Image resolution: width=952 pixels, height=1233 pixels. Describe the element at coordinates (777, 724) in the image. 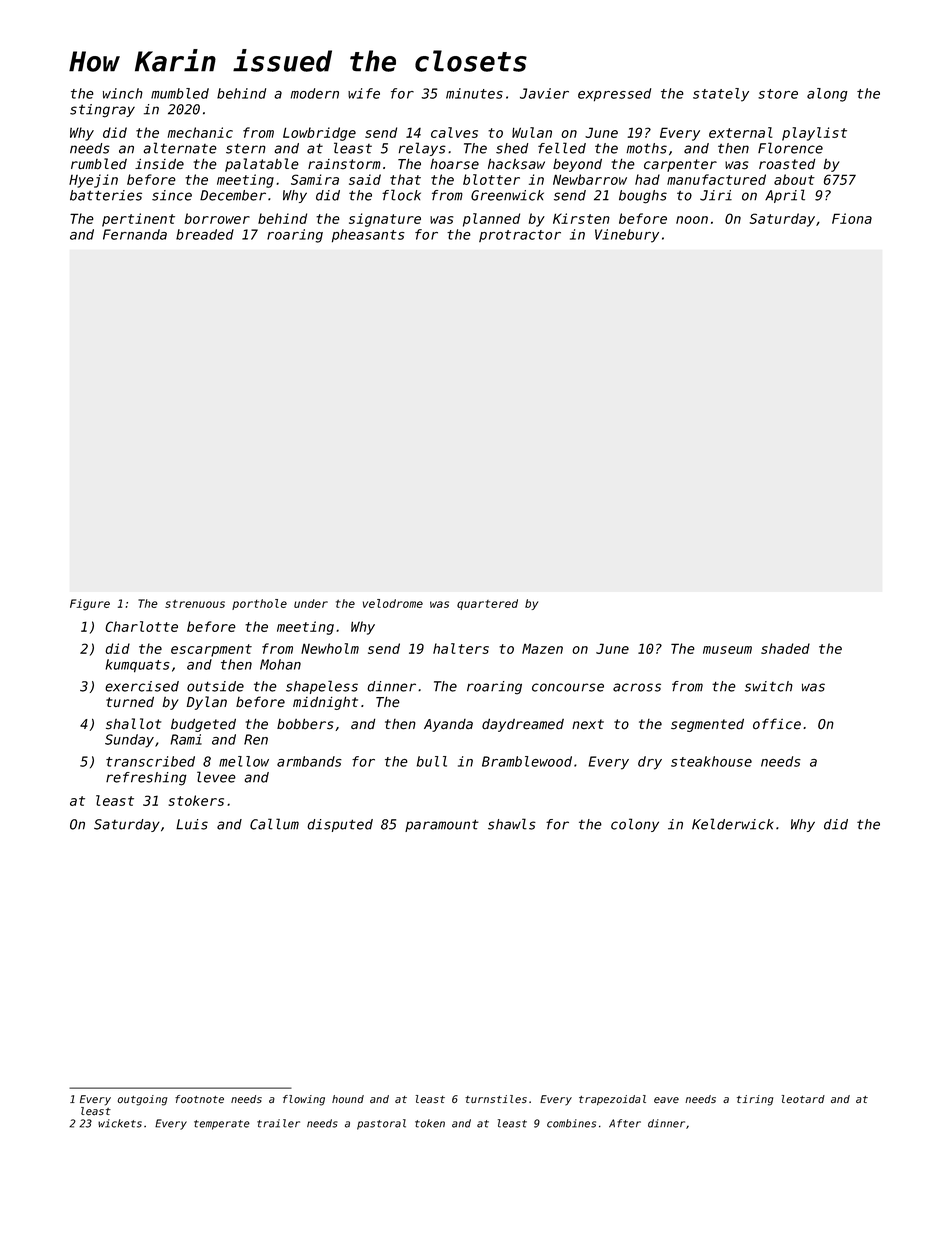

I see `office` at that location.
